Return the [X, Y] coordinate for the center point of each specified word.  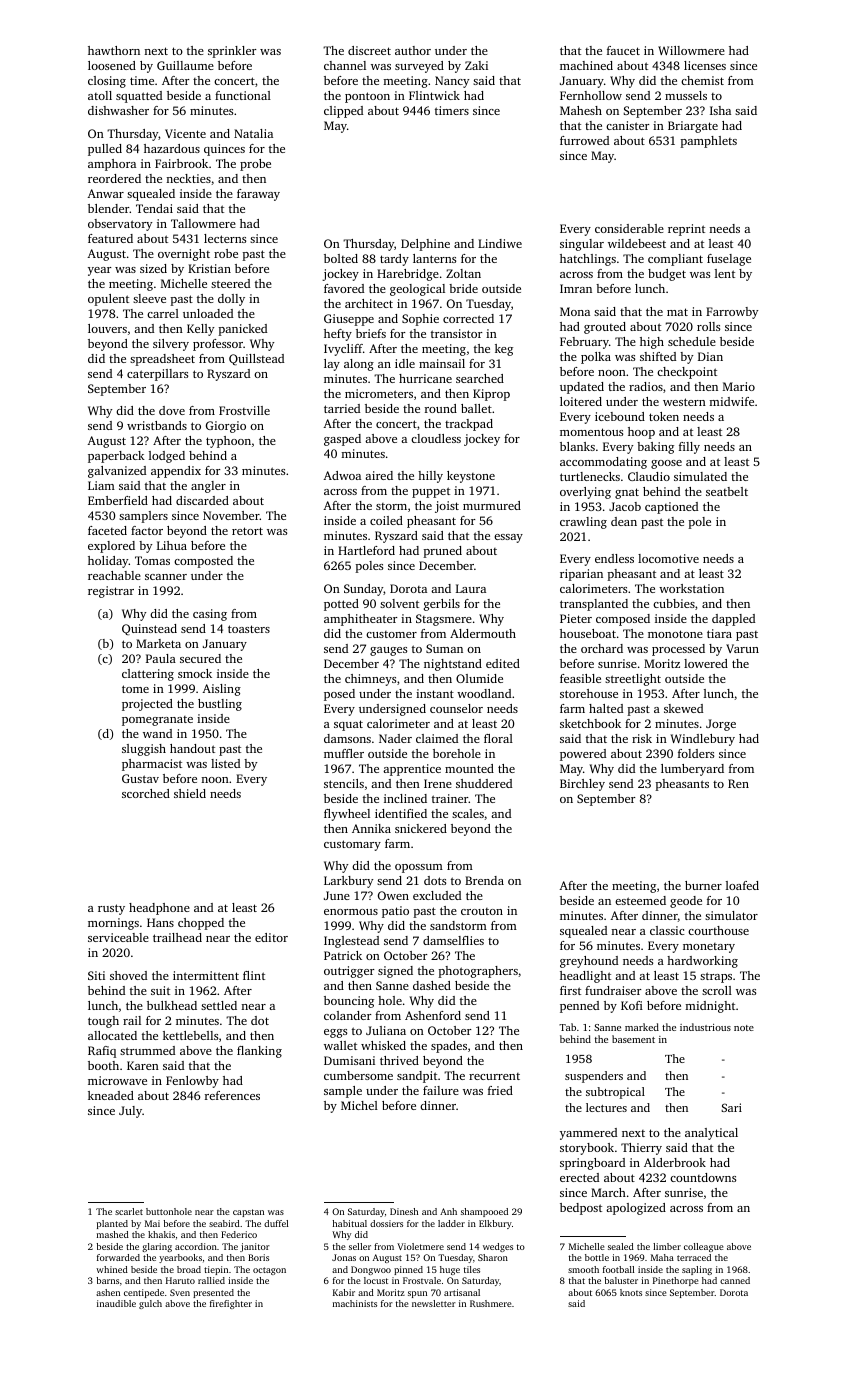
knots [631, 1292]
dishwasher [118, 110]
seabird [224, 1223]
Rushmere [490, 1303]
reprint [686, 230]
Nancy [452, 82]
